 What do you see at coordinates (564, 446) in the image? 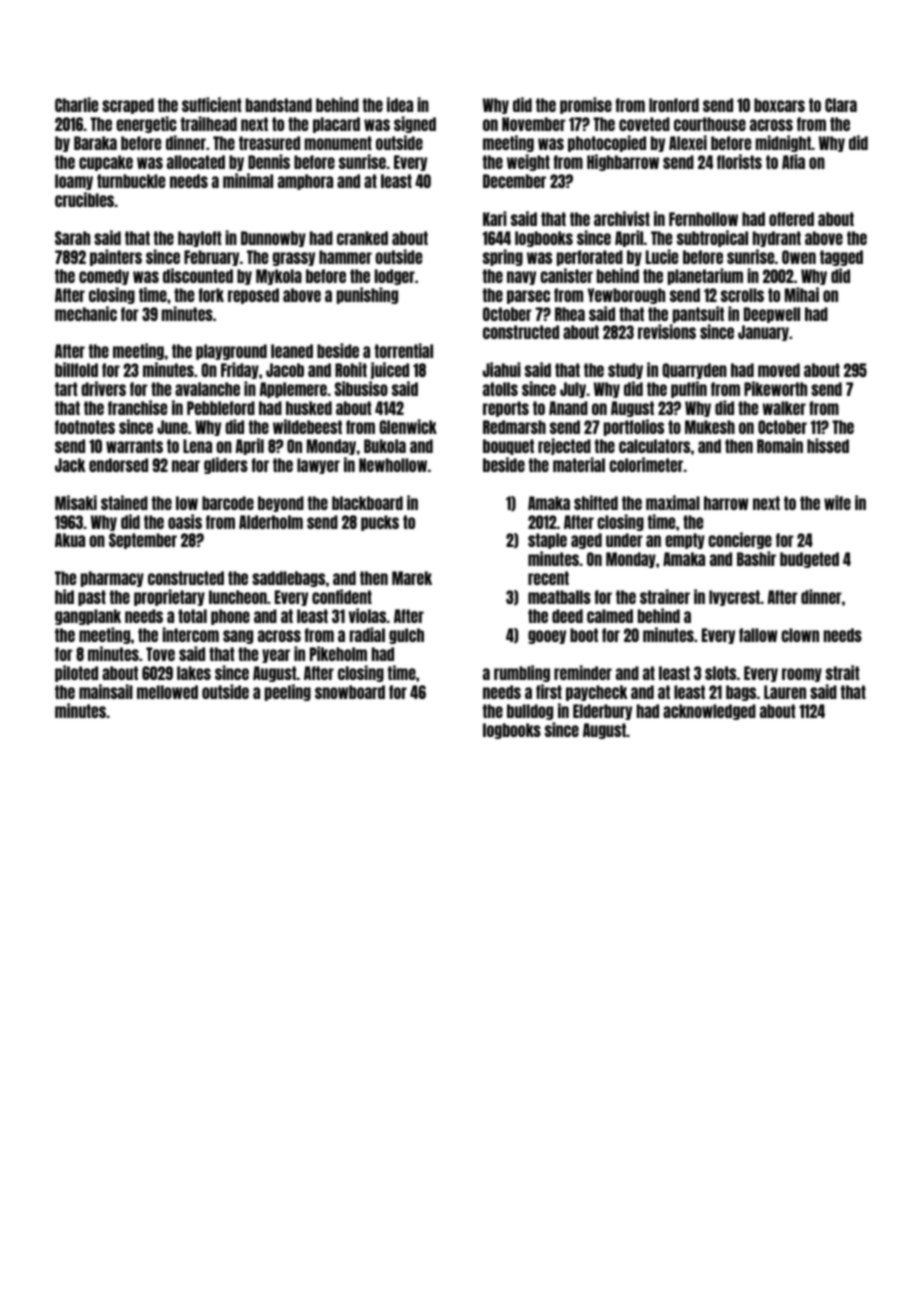
I see `rejected` at bounding box center [564, 446].
